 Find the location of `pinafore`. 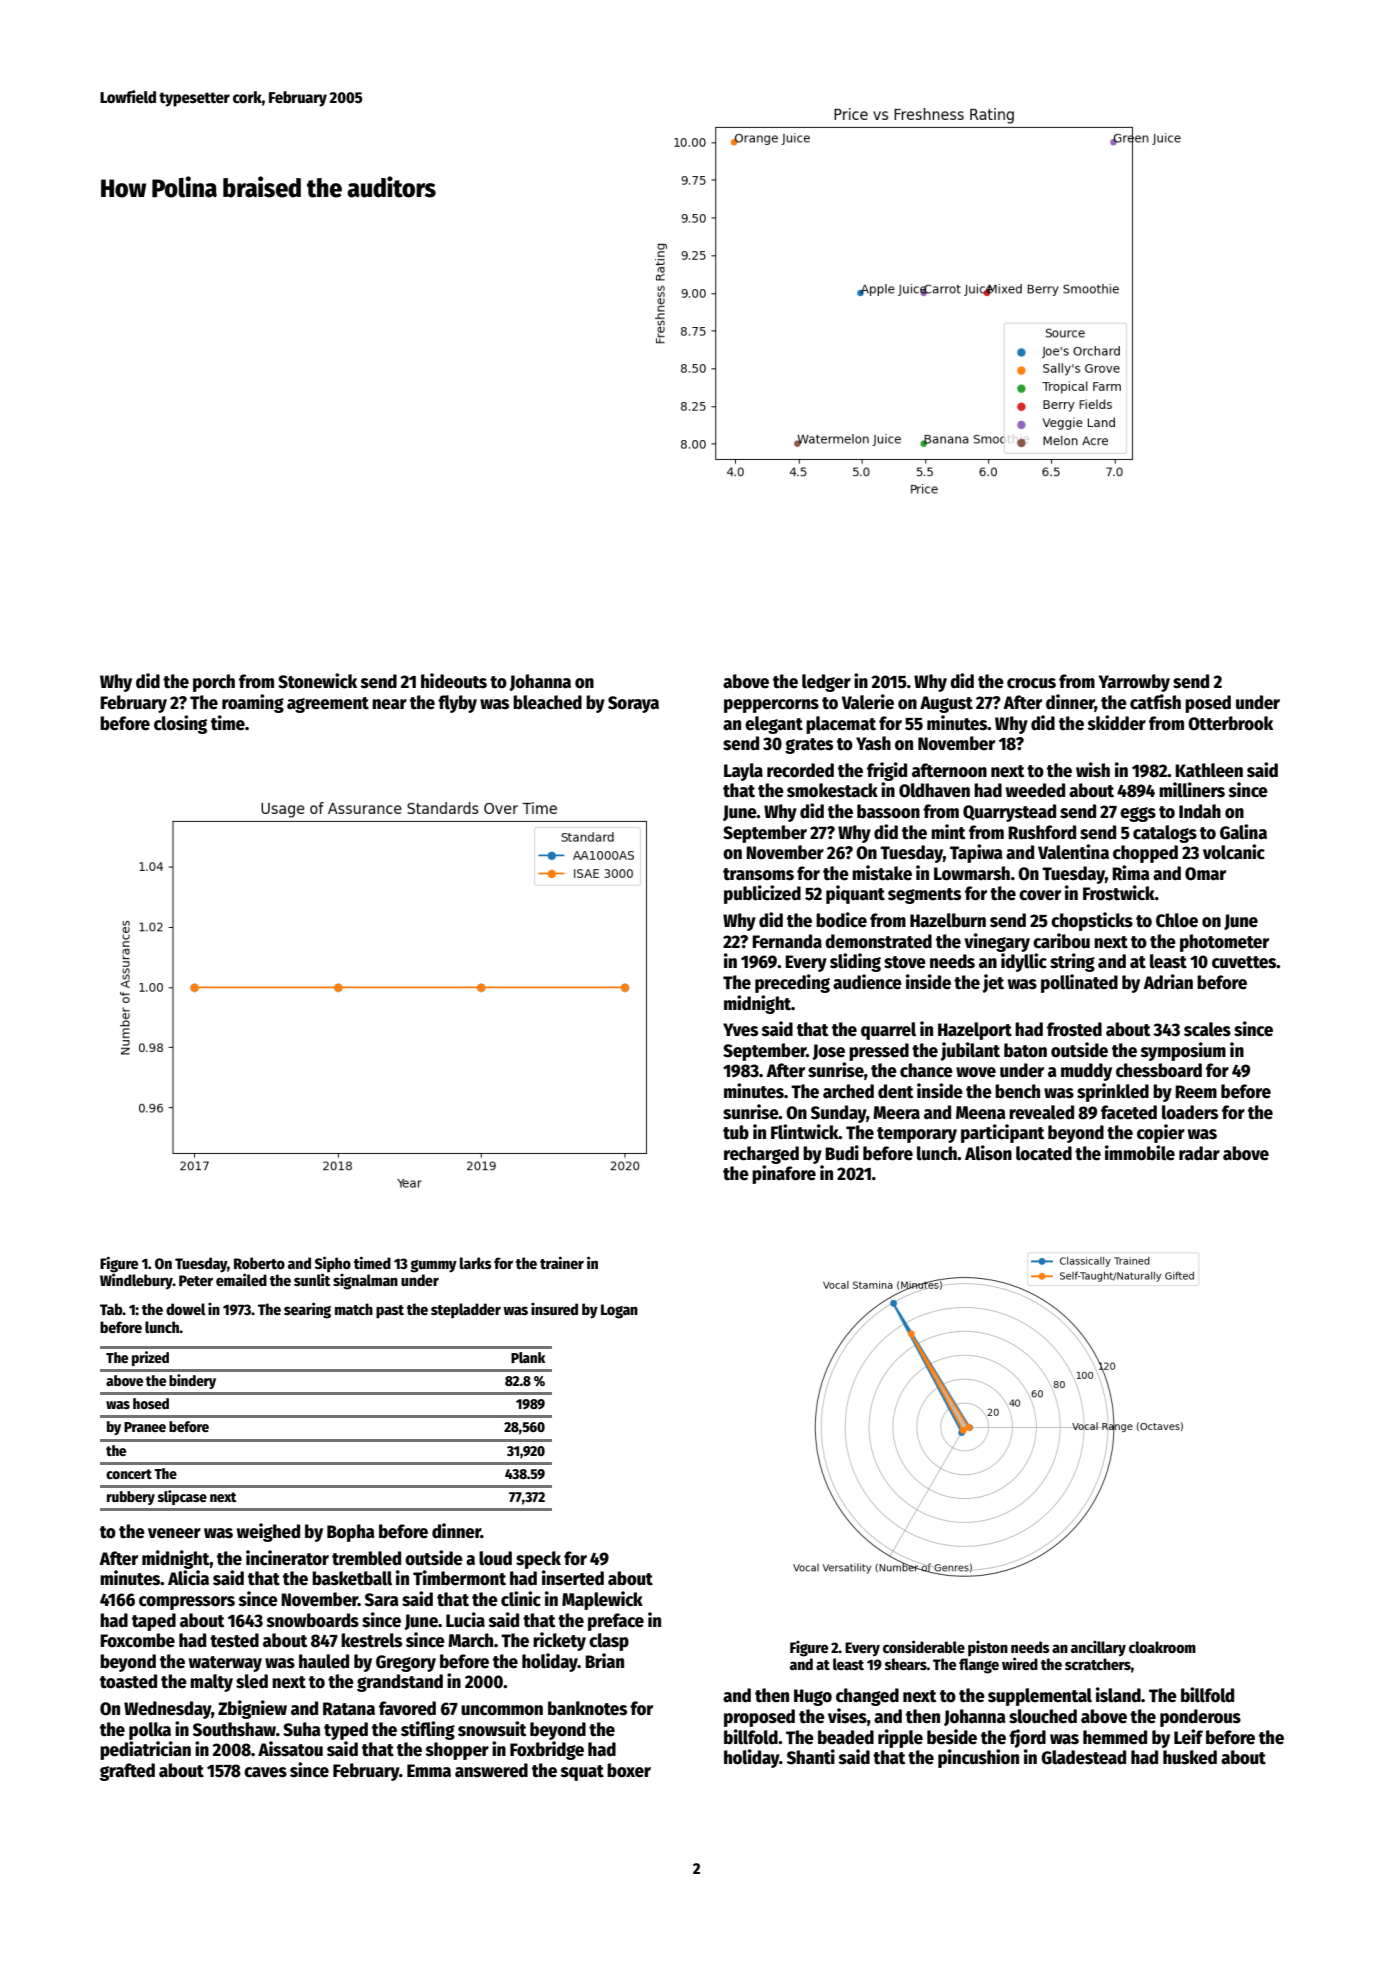

pinafore is located at coordinates (784, 1174).
